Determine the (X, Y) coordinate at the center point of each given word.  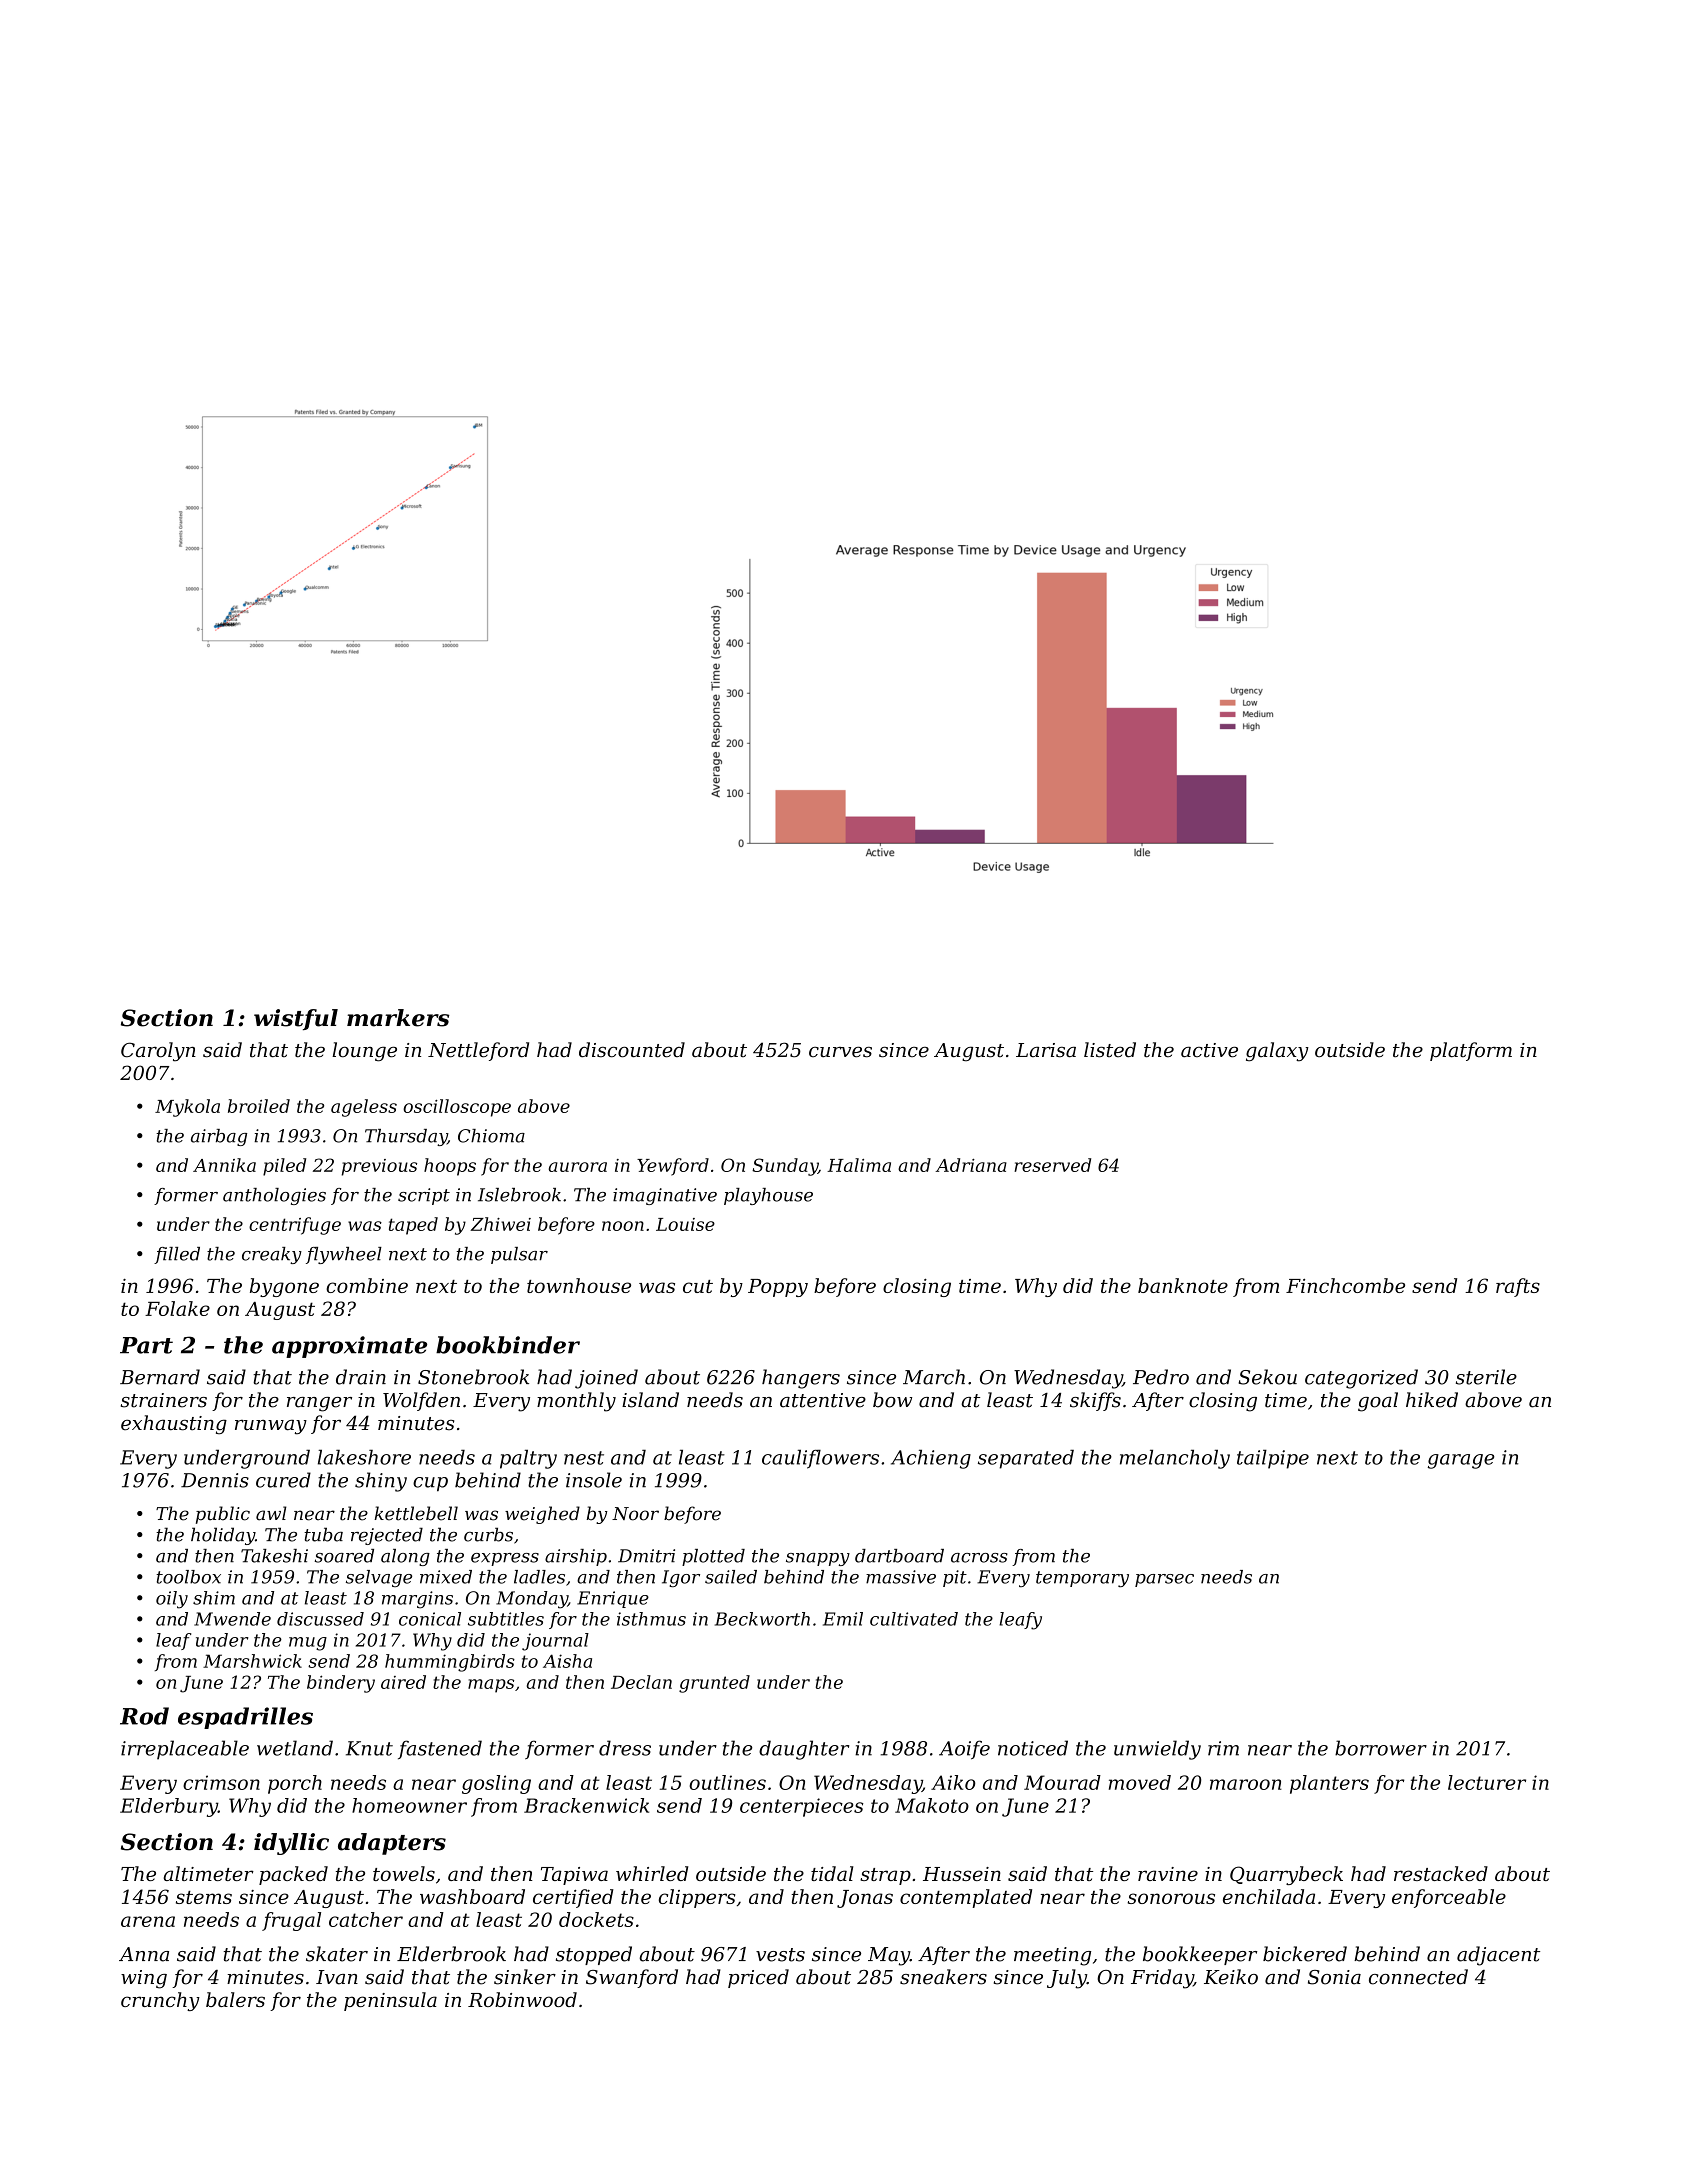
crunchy (160, 2001)
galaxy (1277, 1052)
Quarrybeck (1286, 1875)
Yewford (673, 1167)
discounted (632, 1050)
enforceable (1449, 1898)
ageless (364, 1108)
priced (758, 1978)
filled (177, 1255)
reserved (1052, 1165)
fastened (440, 1749)
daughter (804, 1750)
